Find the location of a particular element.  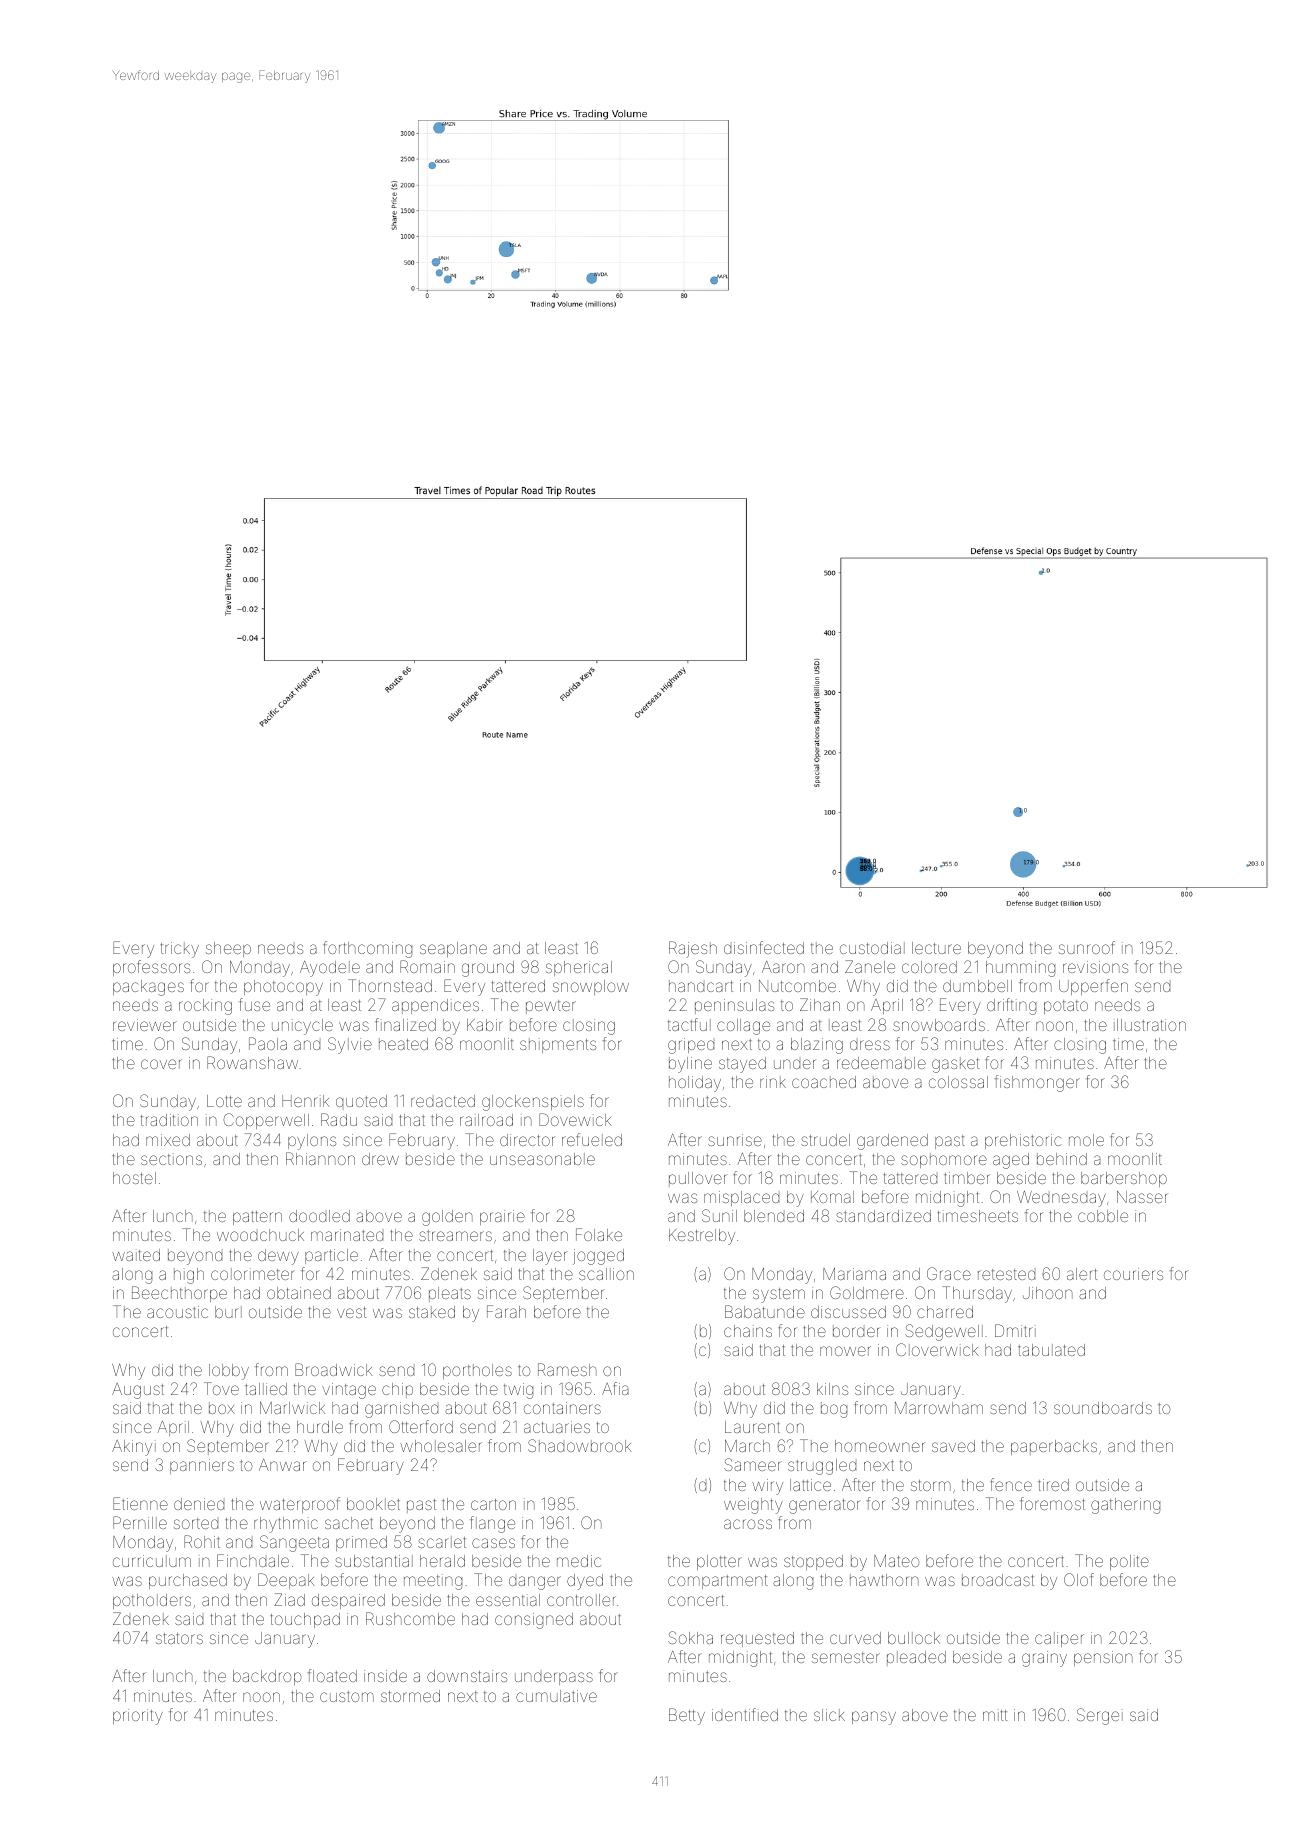

Olof is located at coordinates (1079, 1579).
